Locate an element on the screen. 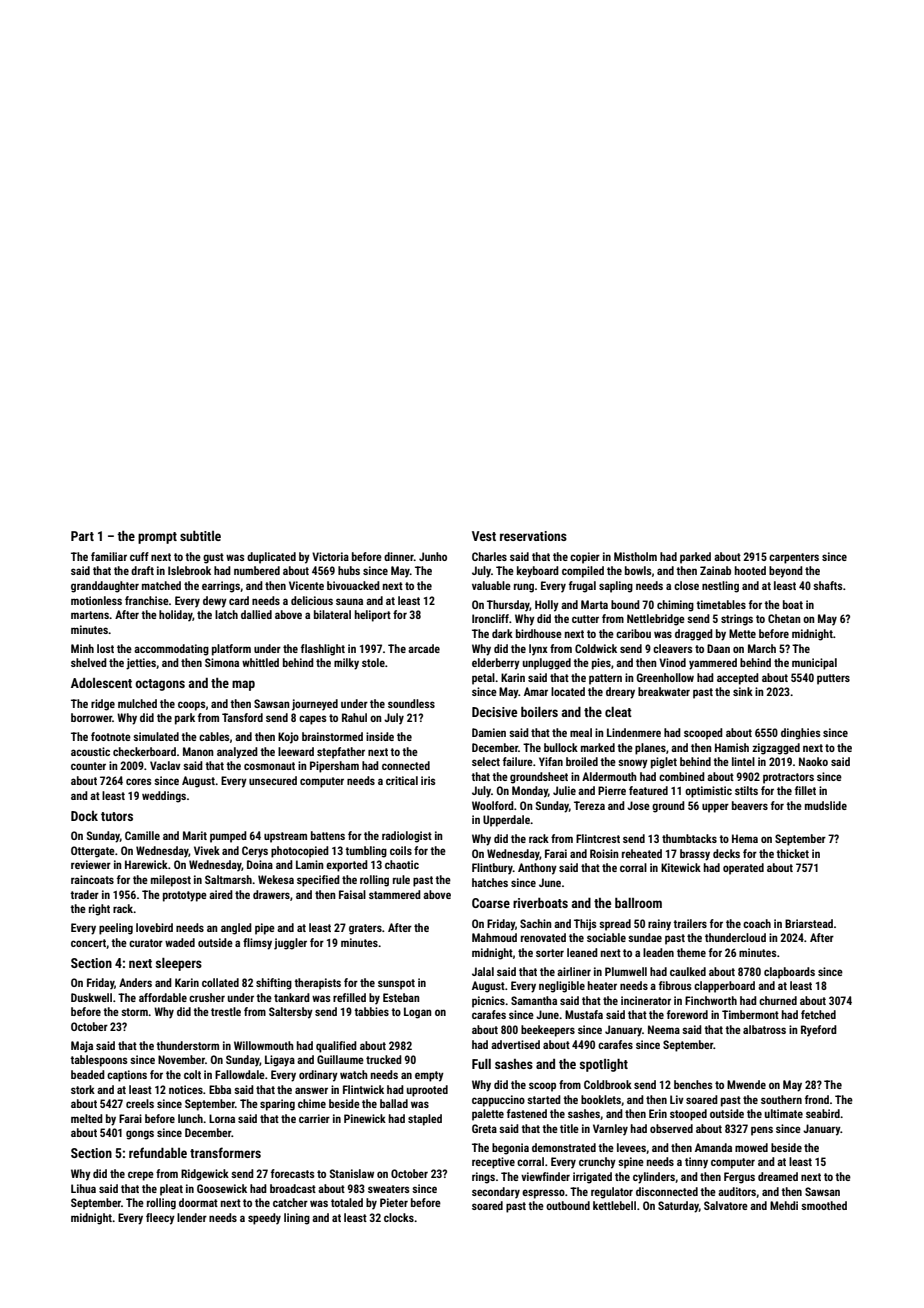  prompt is located at coordinates (157, 538).
